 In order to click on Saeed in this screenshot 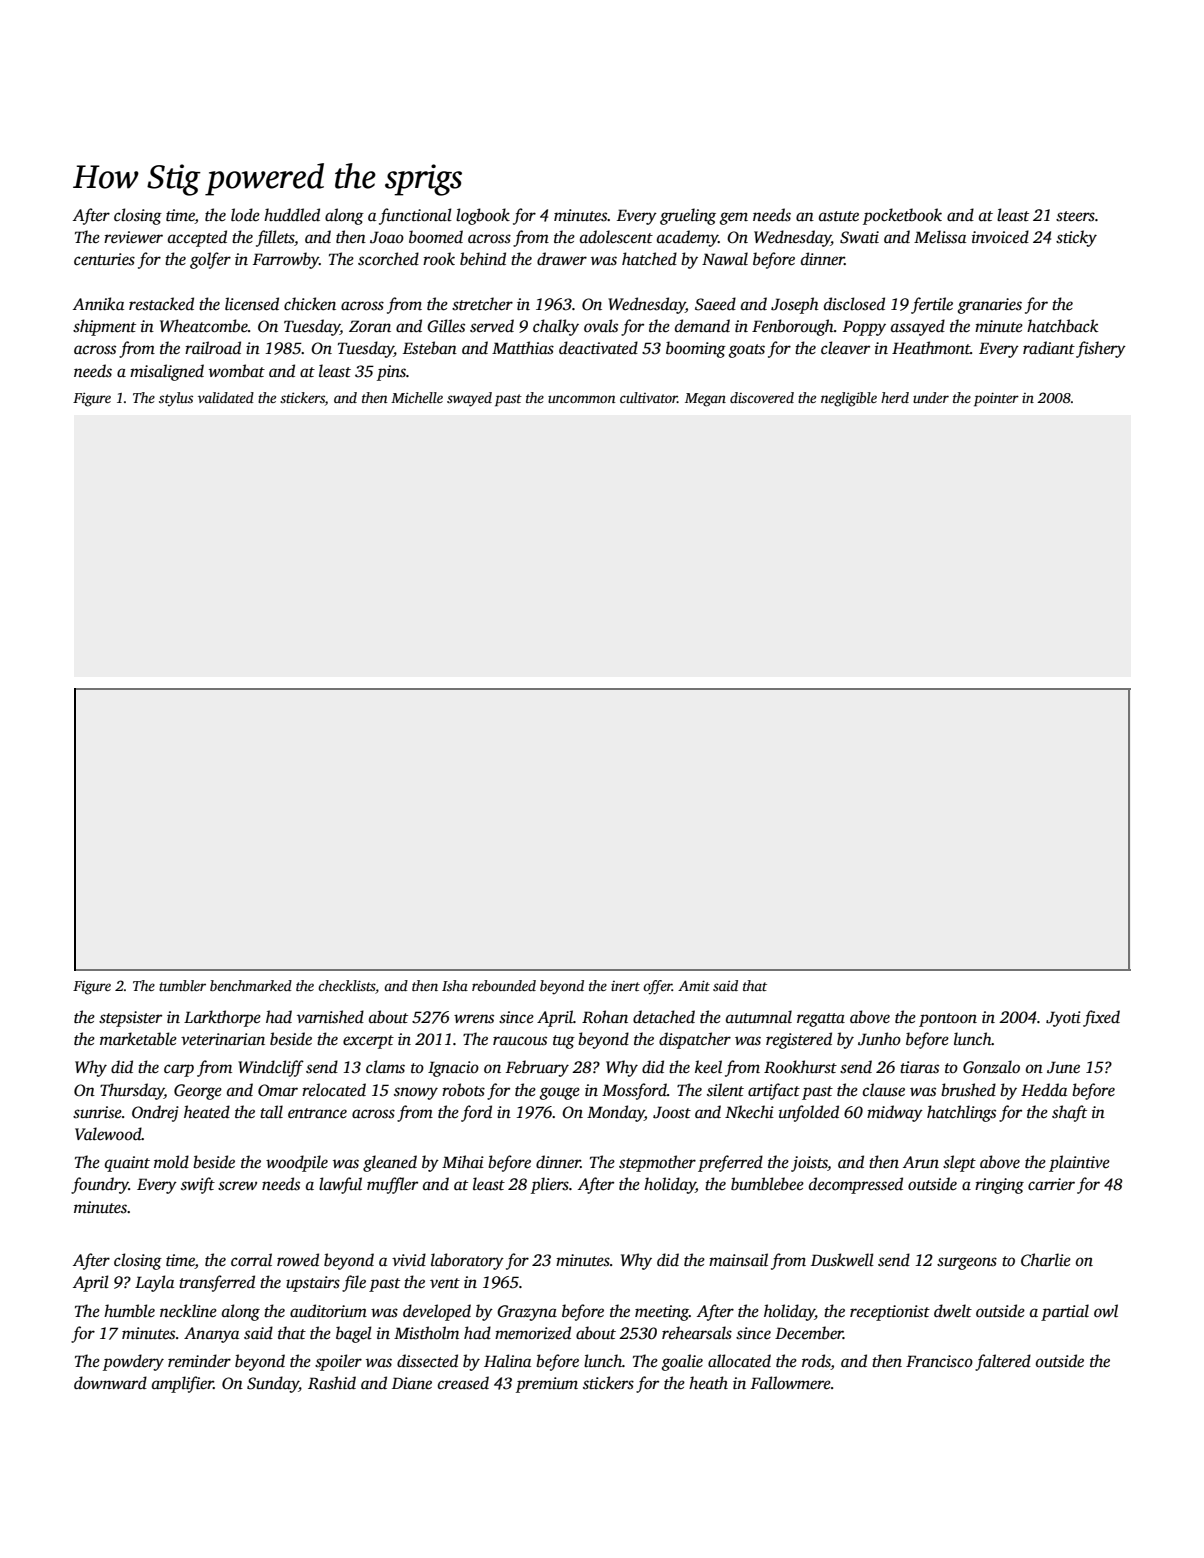, I will do `click(715, 304)`.
